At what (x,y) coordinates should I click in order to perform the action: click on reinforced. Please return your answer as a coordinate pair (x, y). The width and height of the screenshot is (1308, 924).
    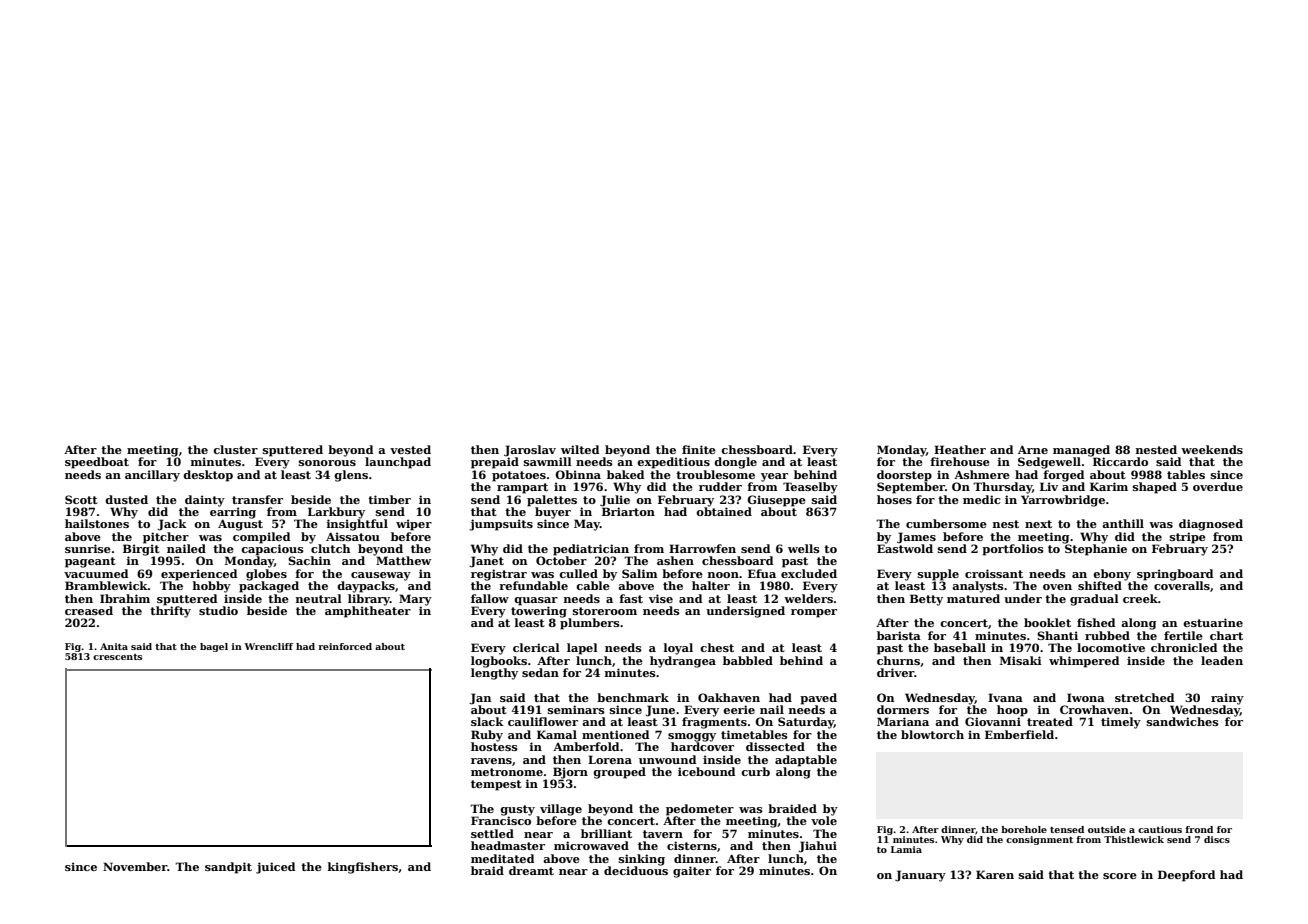
    Looking at the image, I should click on (345, 646).
